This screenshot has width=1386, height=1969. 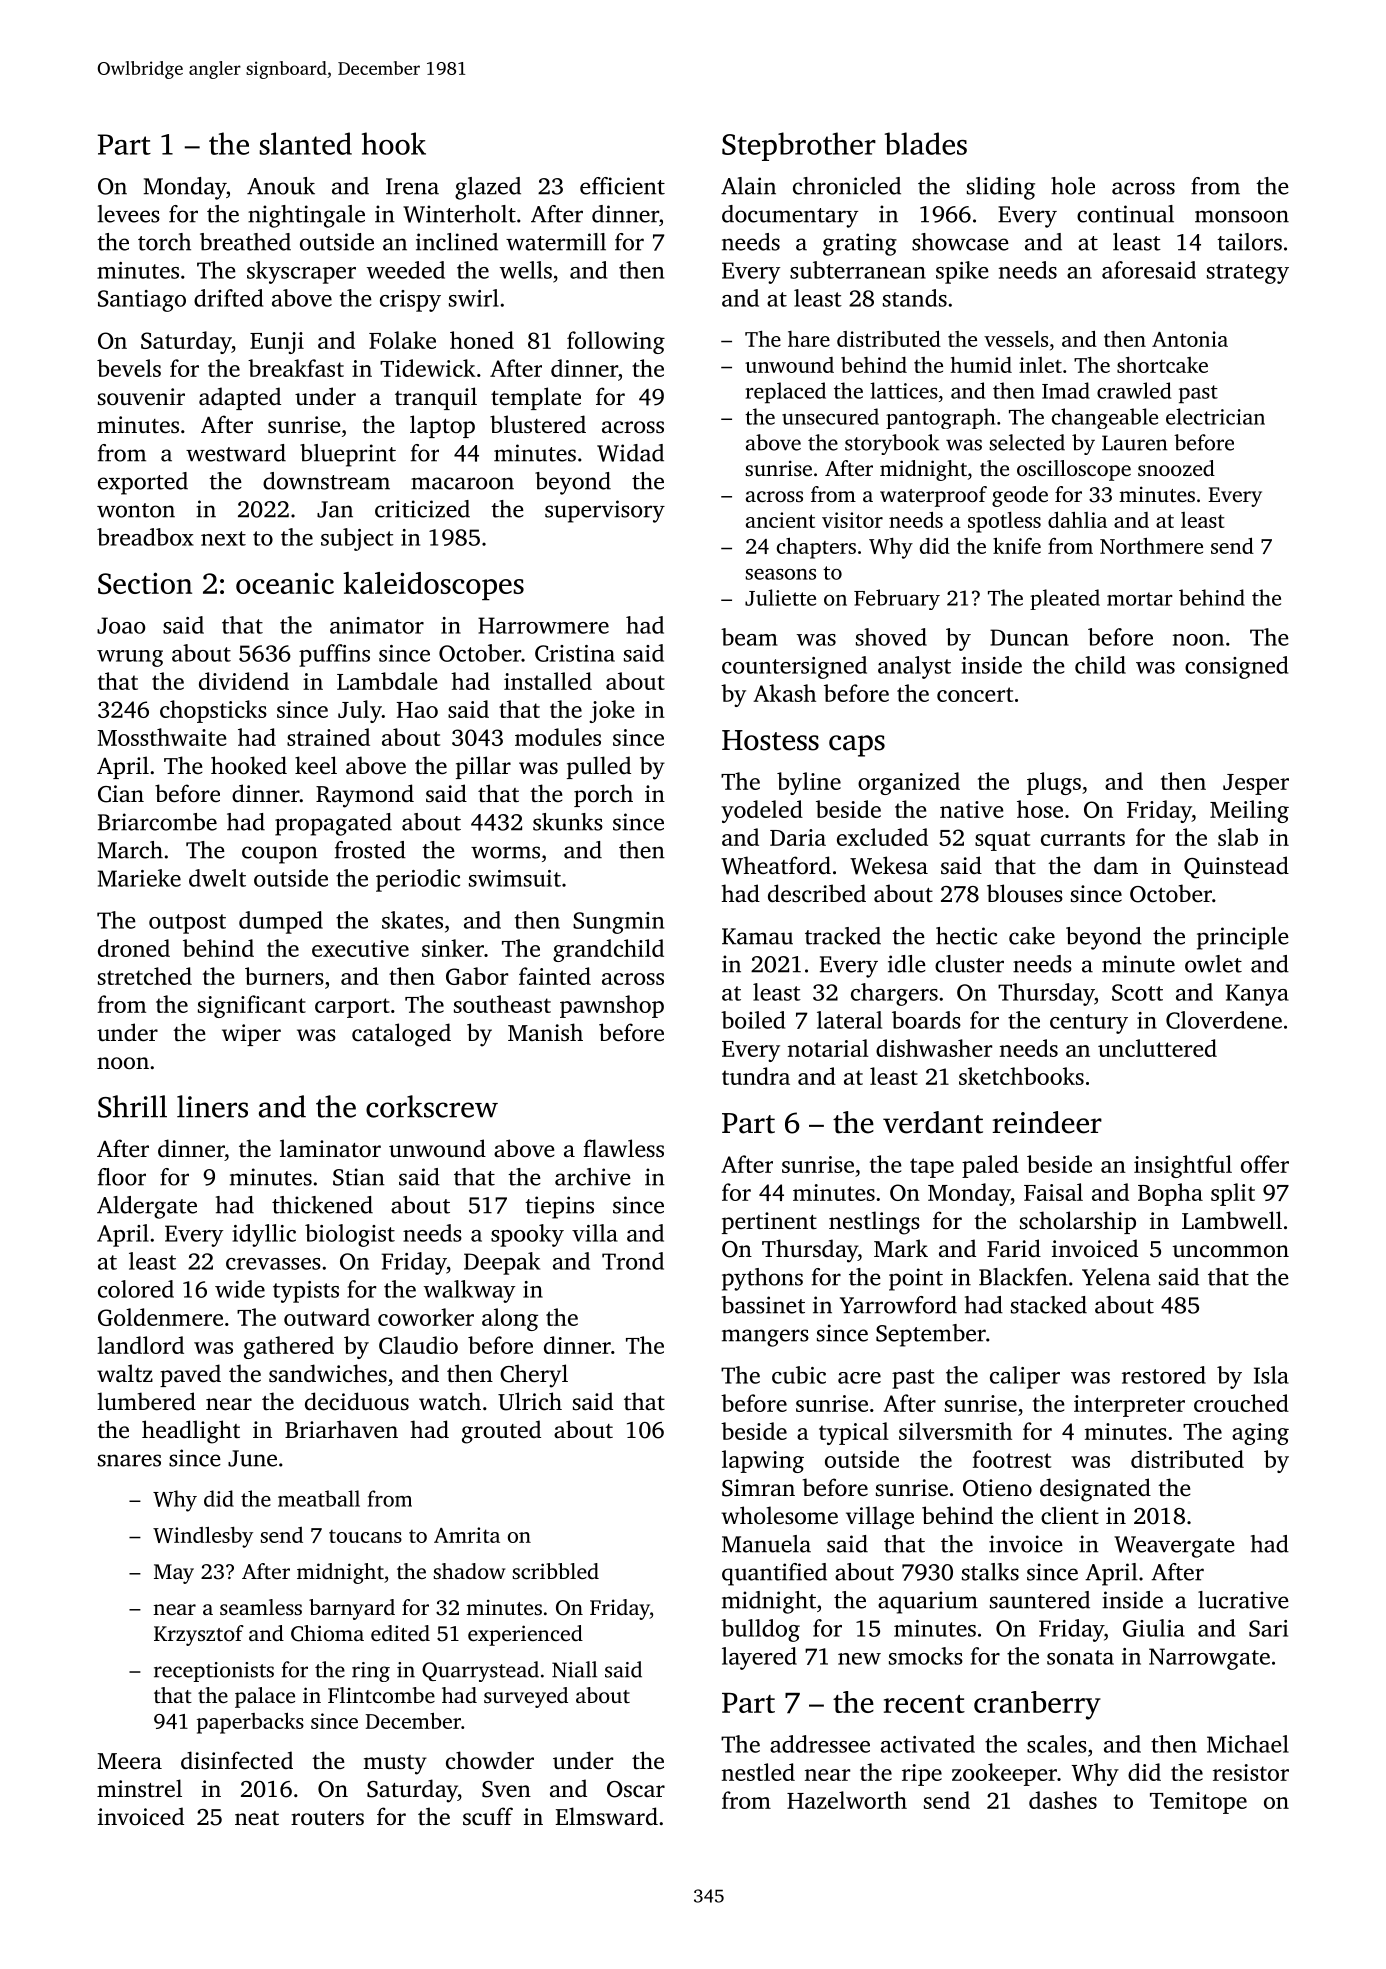 What do you see at coordinates (257, 1818) in the screenshot?
I see `neat` at bounding box center [257, 1818].
